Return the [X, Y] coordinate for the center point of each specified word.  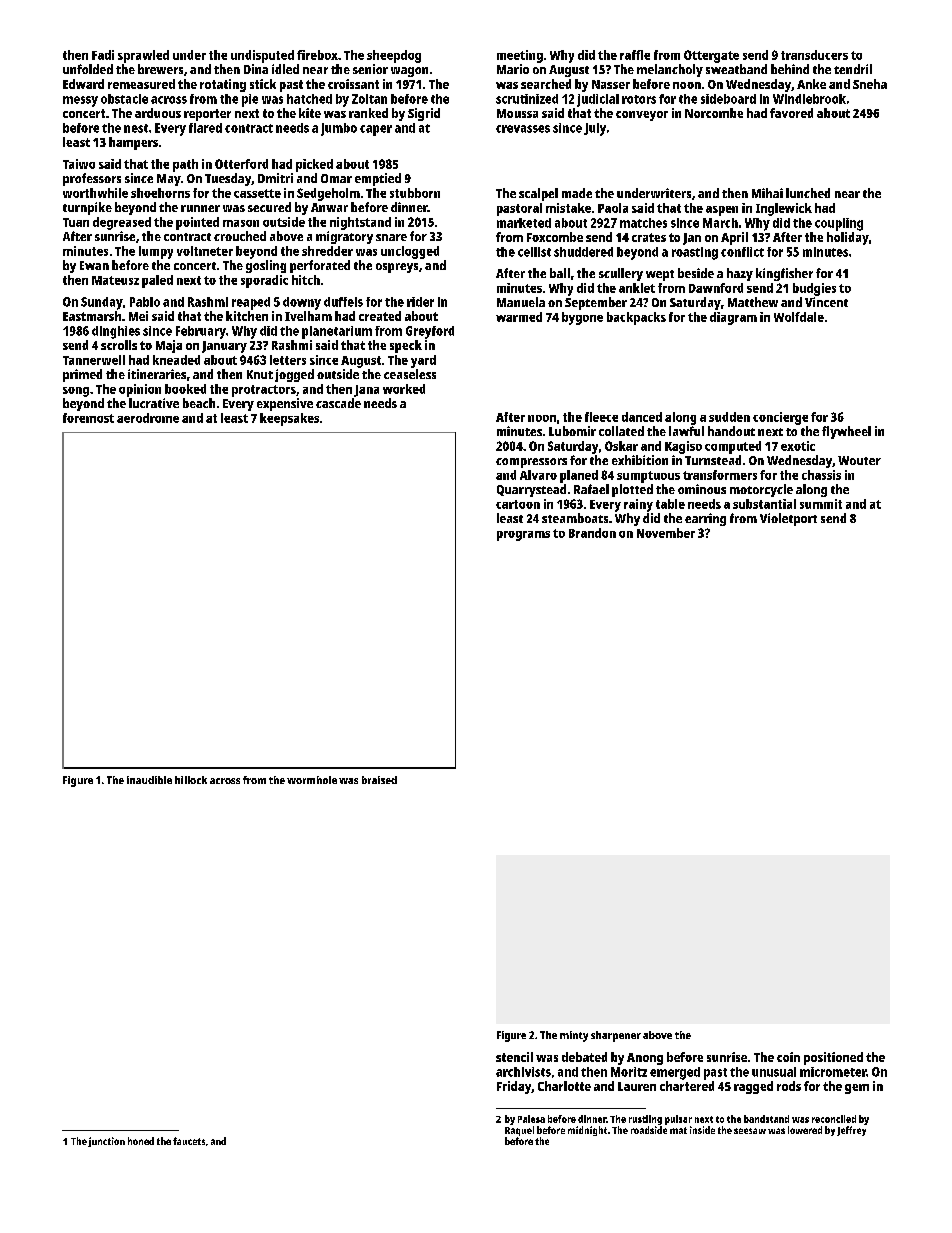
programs [523, 536]
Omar [336, 178]
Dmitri [275, 178]
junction [106, 1142]
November [666, 533]
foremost [88, 418]
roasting [695, 253]
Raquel [519, 1131]
